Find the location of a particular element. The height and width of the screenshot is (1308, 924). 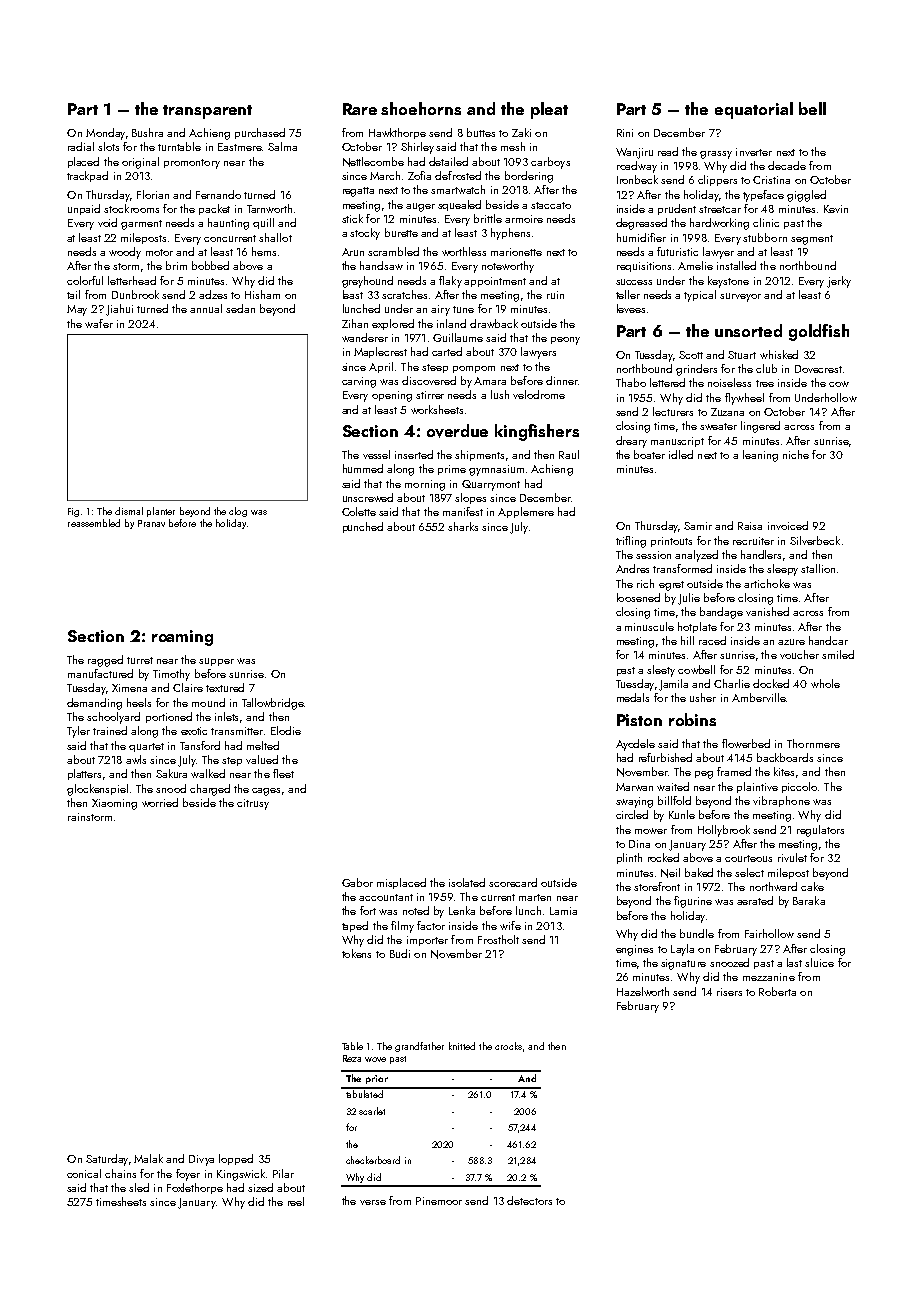

Eastmere is located at coordinates (240, 147).
